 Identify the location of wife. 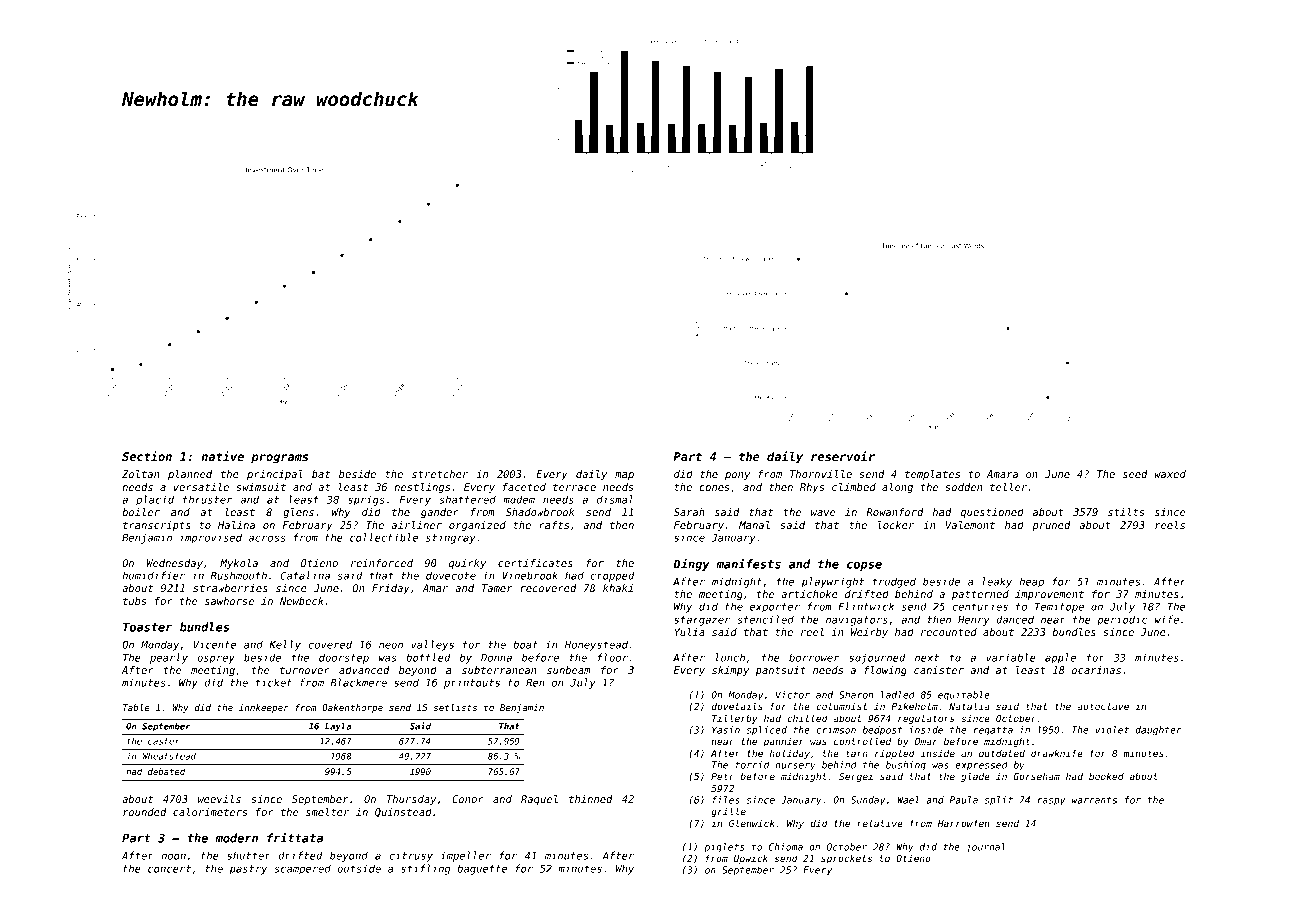
(1166, 619).
